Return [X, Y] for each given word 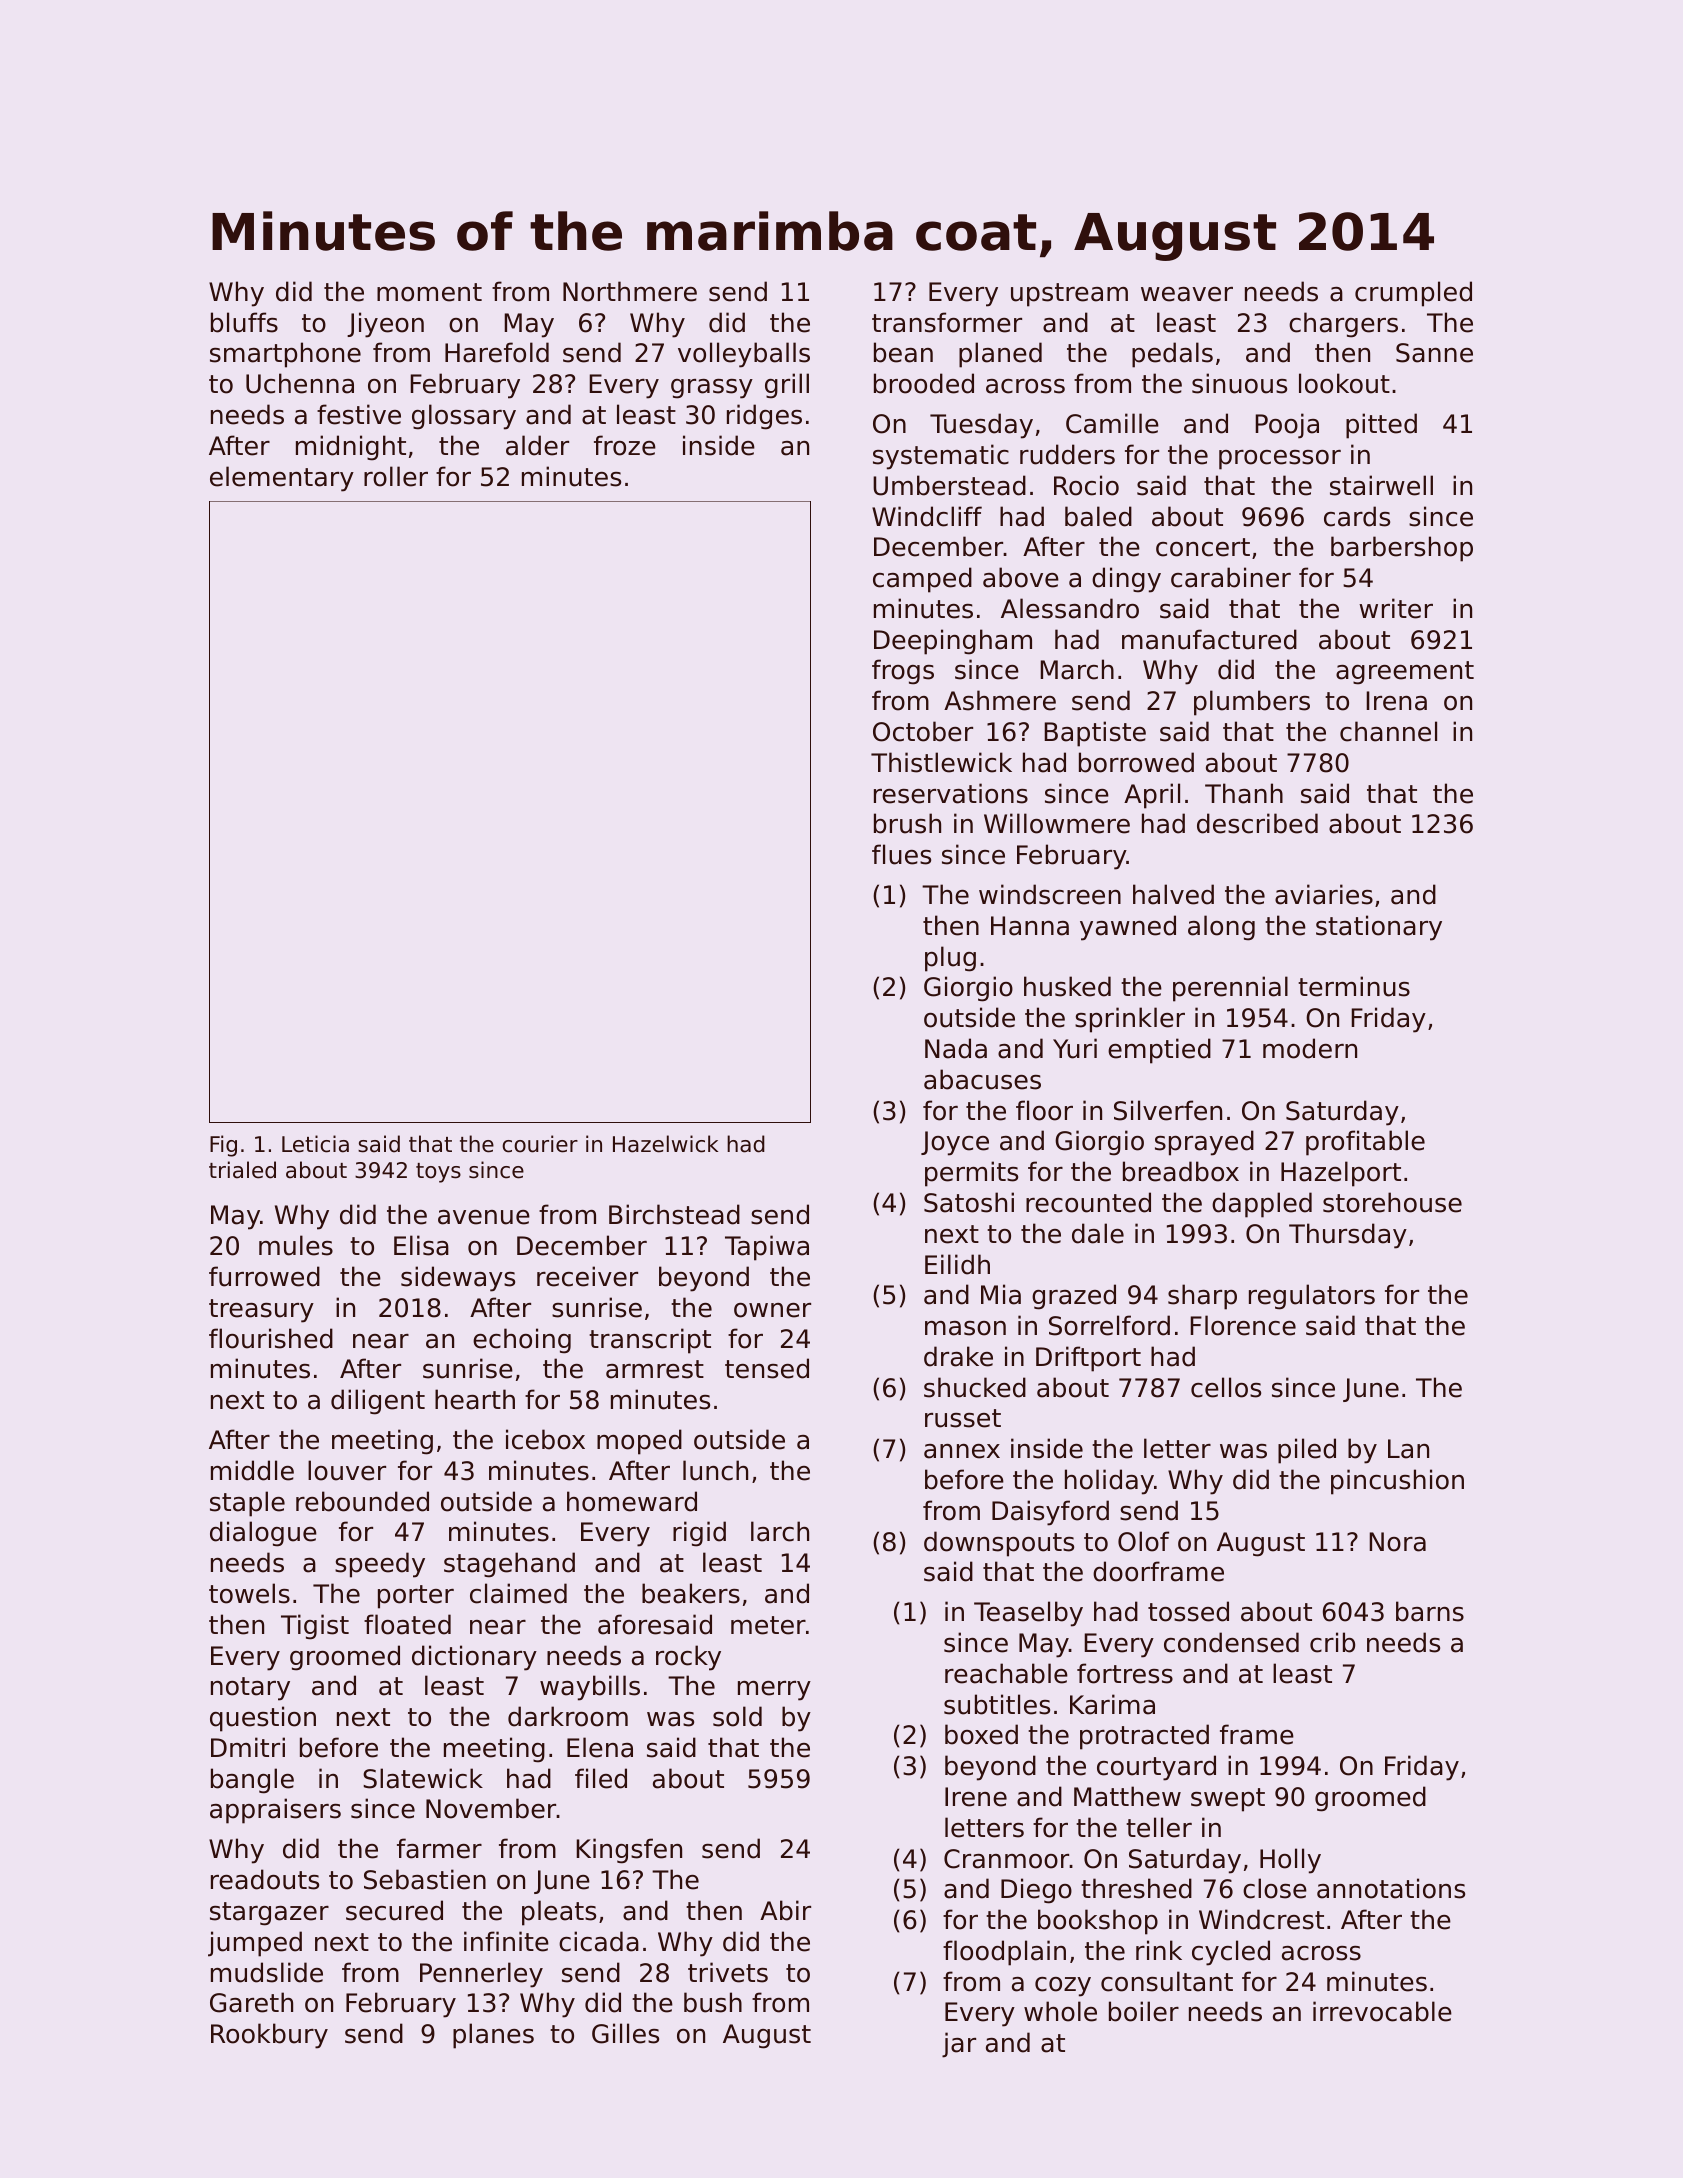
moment [429, 292]
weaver [1187, 294]
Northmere [630, 291]
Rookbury [269, 2036]
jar [959, 2045]
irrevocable [1382, 2011]
